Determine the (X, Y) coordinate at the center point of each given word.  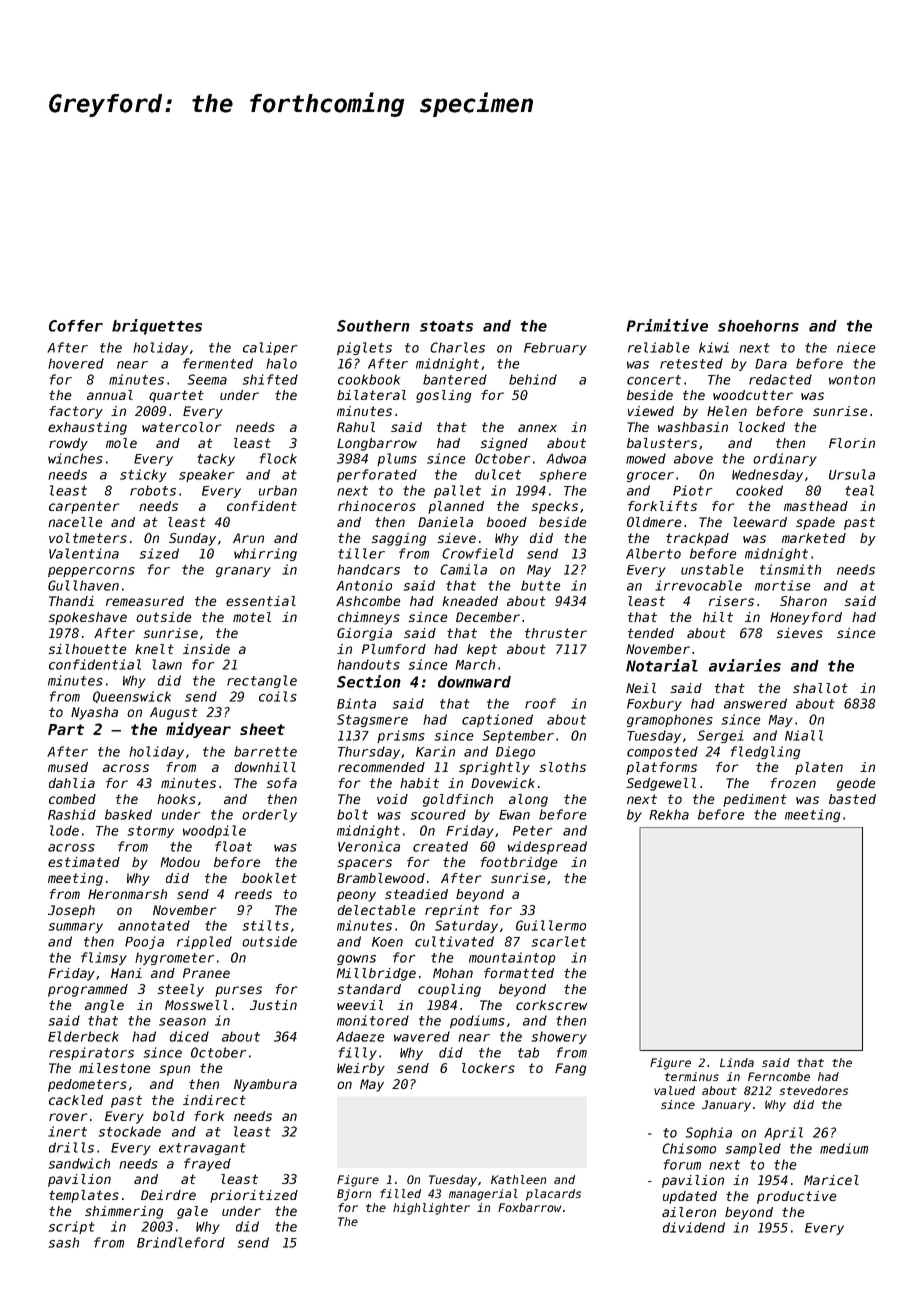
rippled (204, 942)
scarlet (559, 941)
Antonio (364, 585)
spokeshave (87, 618)
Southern (373, 326)
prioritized (254, 1196)
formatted (519, 973)
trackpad (697, 539)
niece (856, 347)
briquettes (157, 327)
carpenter (84, 507)
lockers (488, 1068)
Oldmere (654, 522)
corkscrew (552, 1005)
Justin (273, 1005)
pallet (457, 491)
